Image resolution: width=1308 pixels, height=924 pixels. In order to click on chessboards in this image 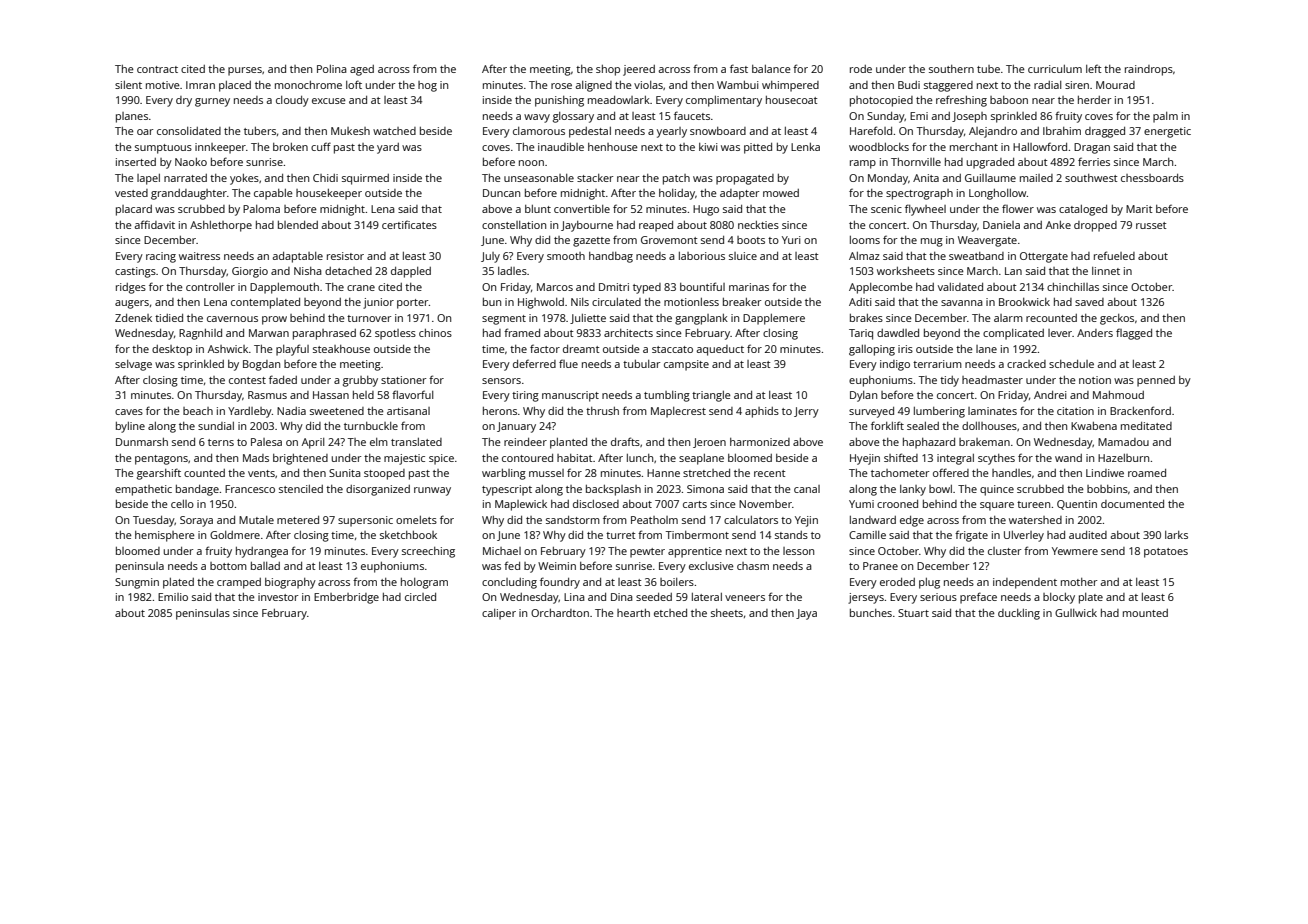, I will do `click(1152, 178)`.
